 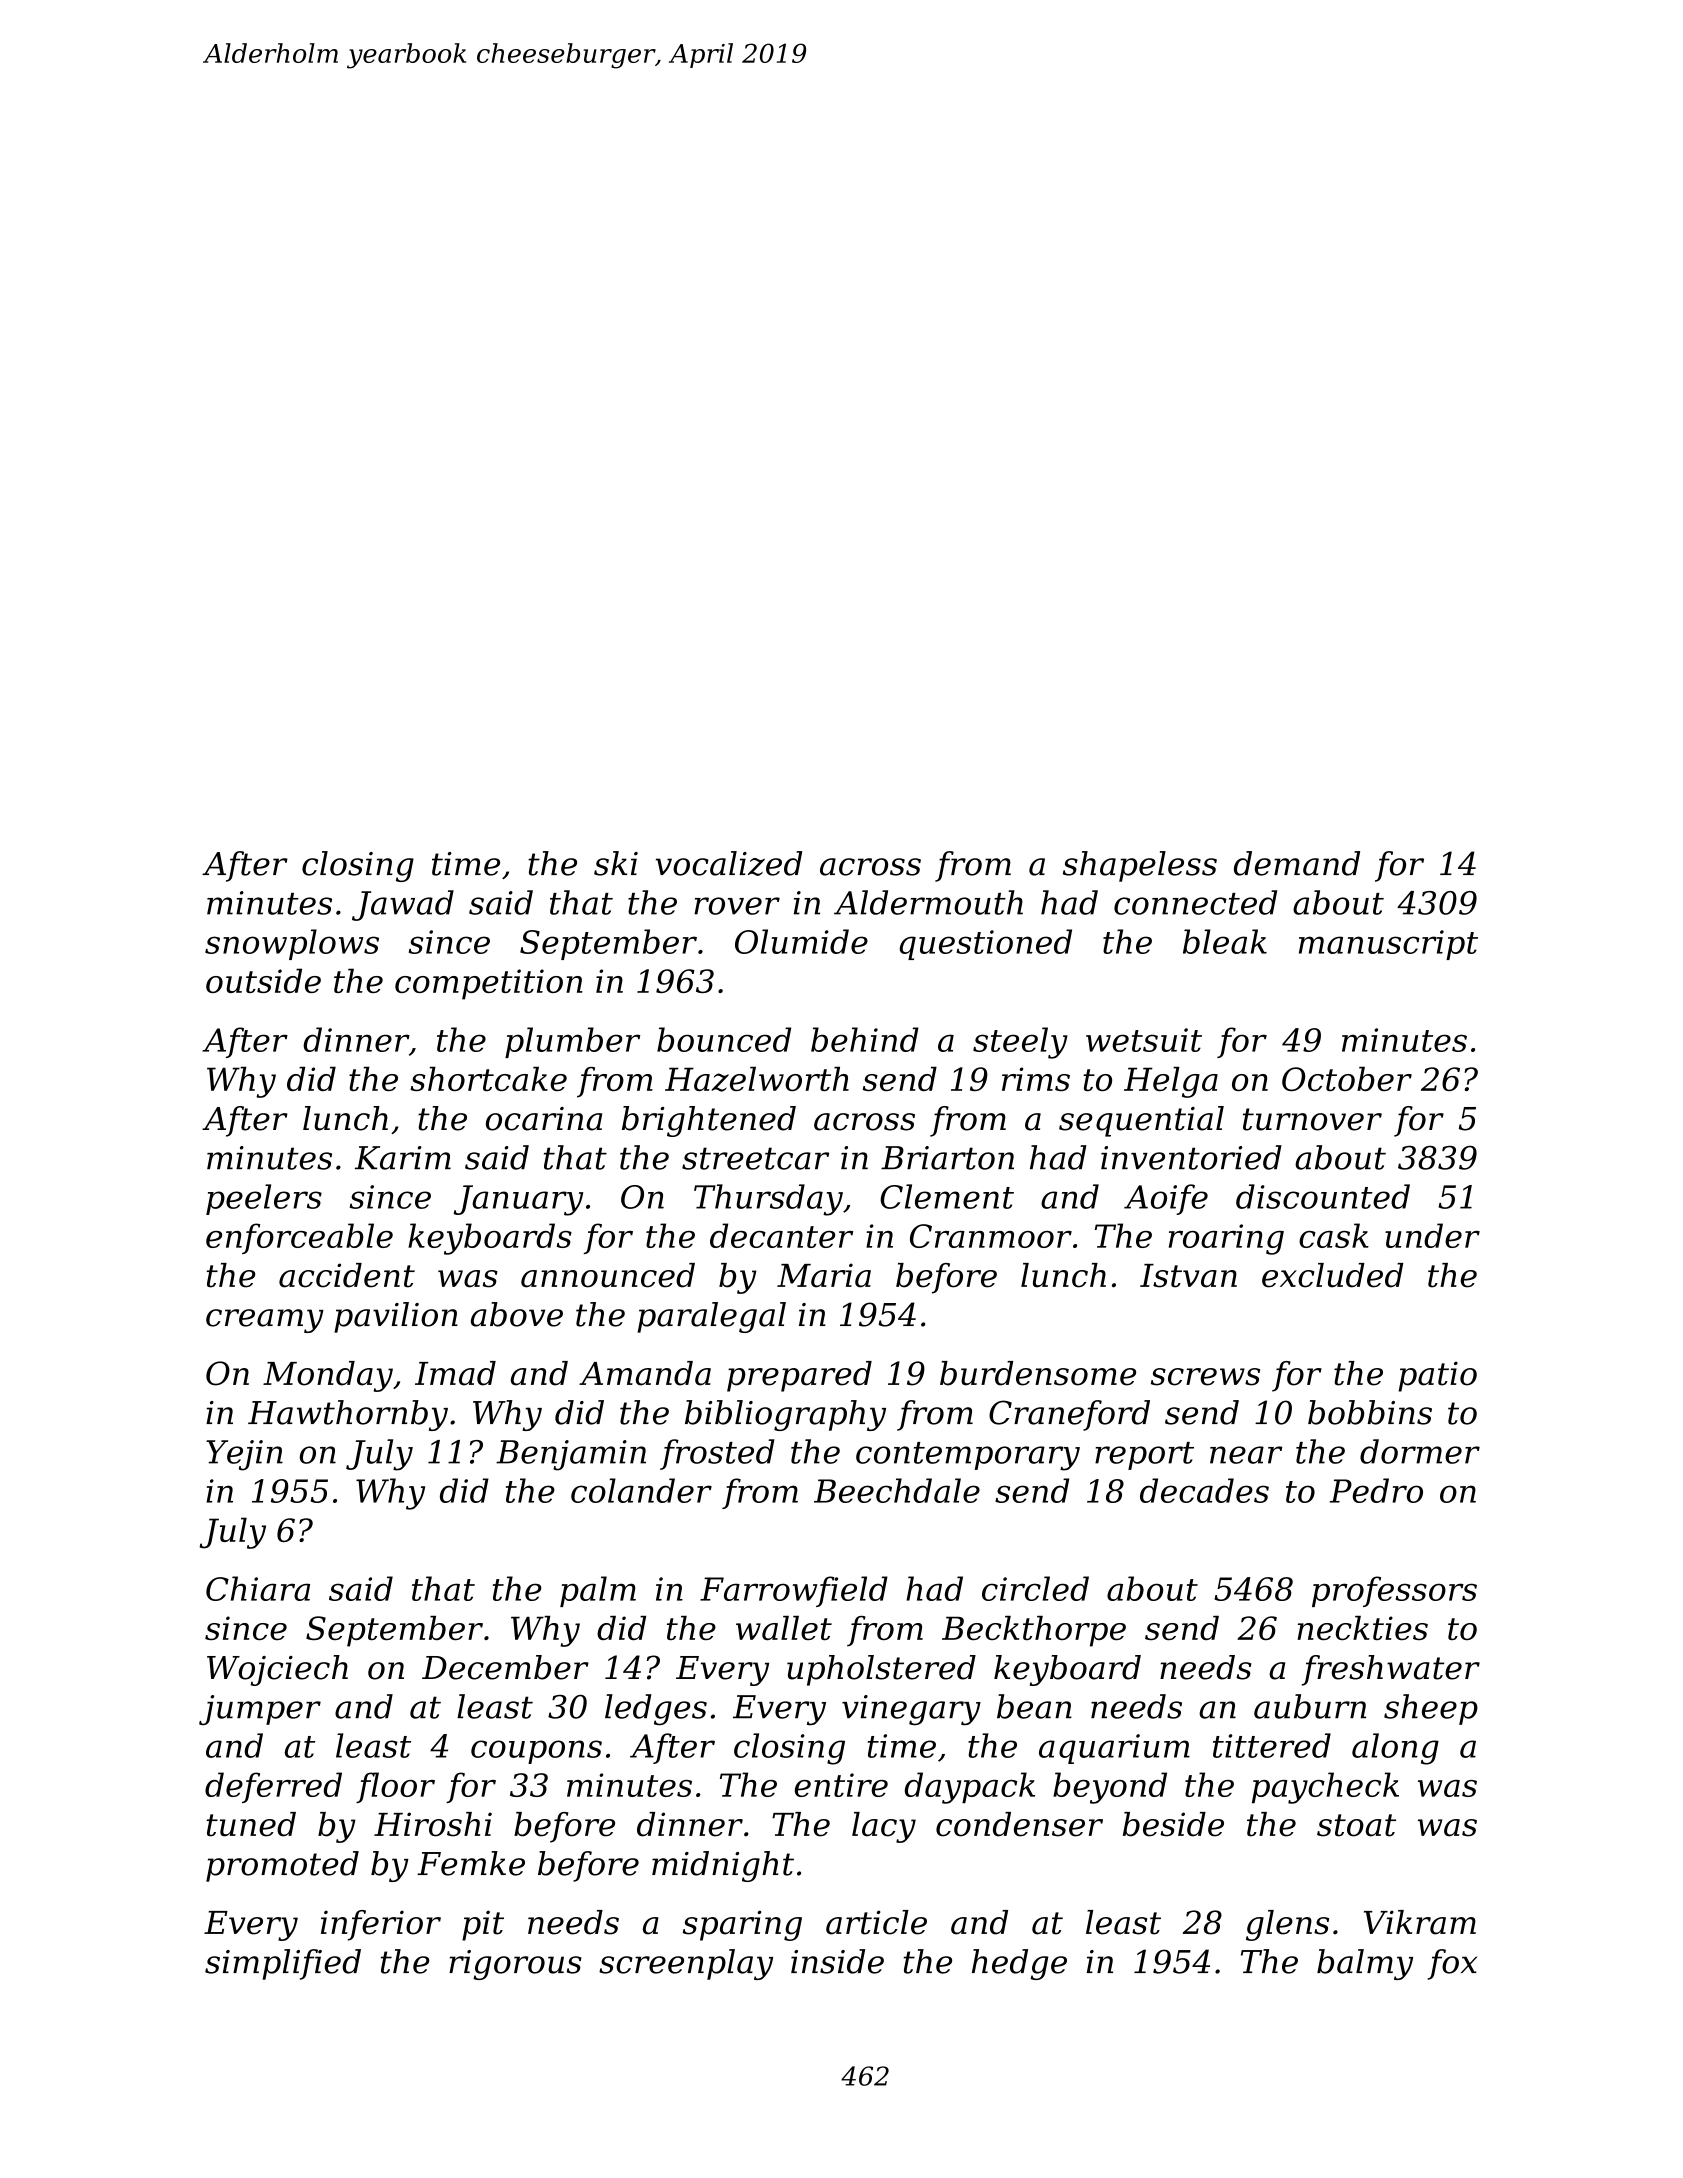 I want to click on decanter, so click(x=781, y=1235).
